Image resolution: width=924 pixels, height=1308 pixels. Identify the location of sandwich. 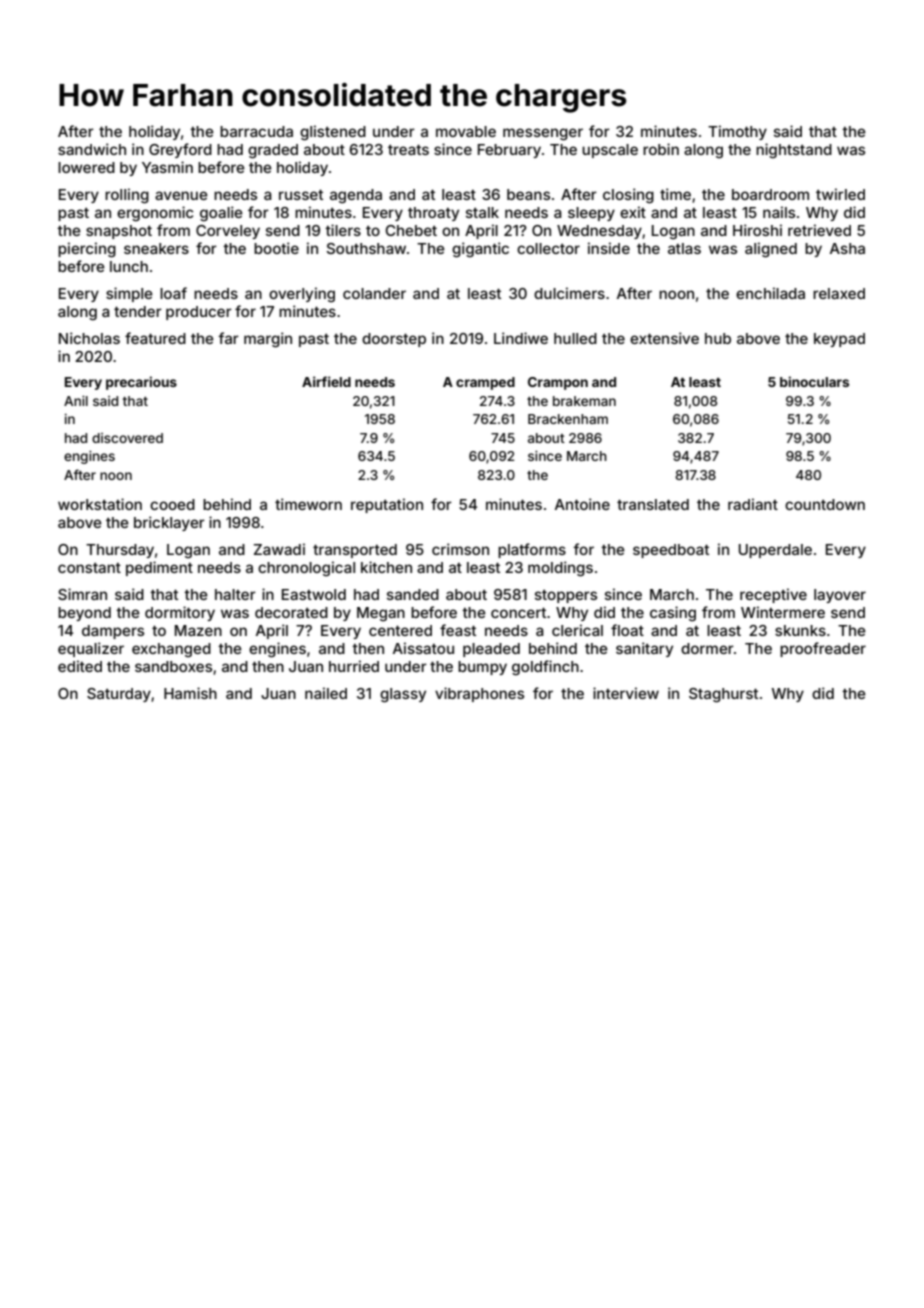
(92, 149).
